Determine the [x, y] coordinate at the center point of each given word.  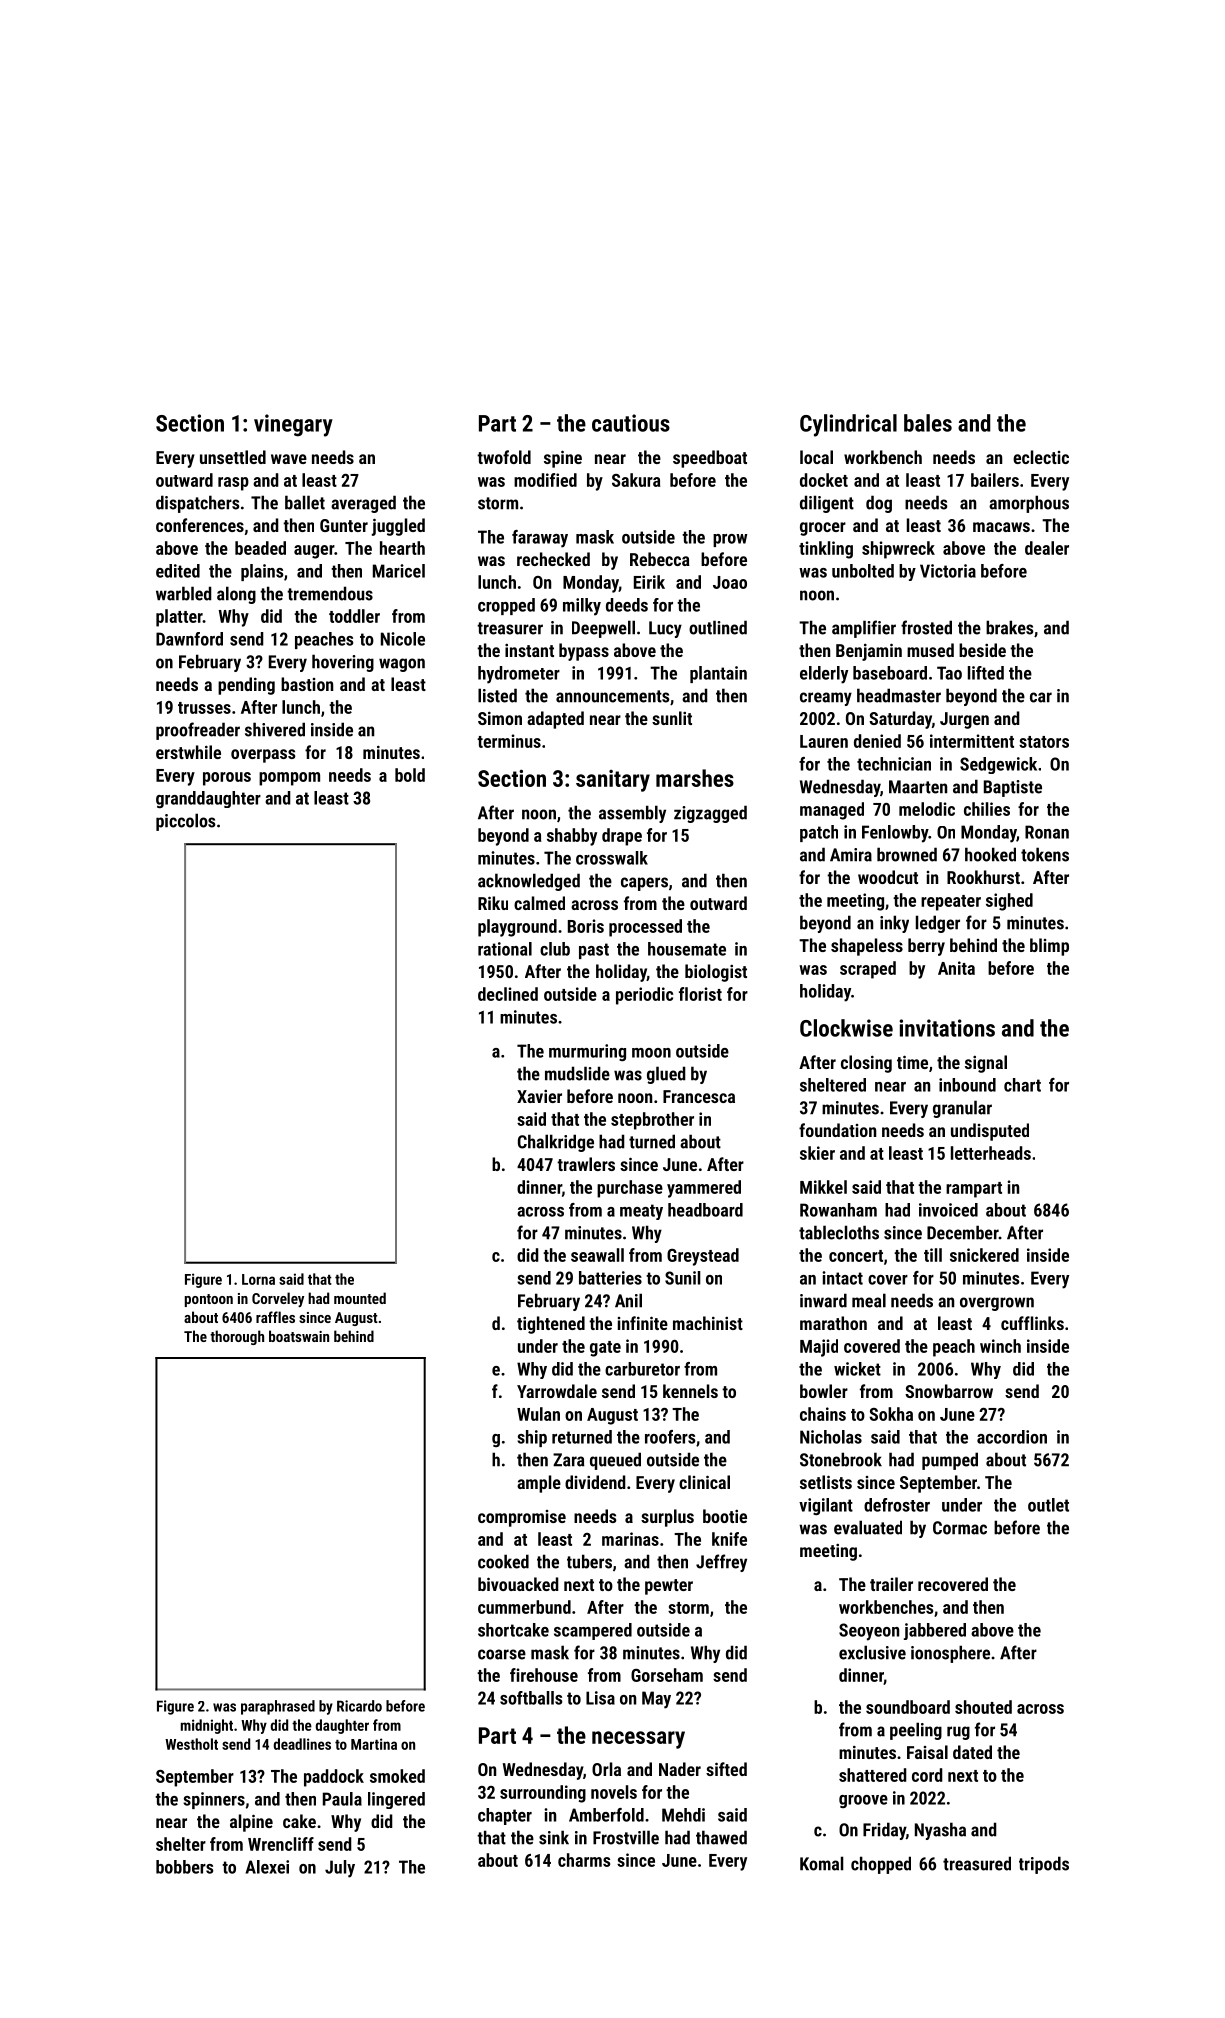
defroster [897, 1505]
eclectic [1041, 457]
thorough [237, 1337]
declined [508, 994]
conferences [200, 525]
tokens [1045, 854]
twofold [504, 457]
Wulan [538, 1414]
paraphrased [278, 1707]
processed [645, 928]
